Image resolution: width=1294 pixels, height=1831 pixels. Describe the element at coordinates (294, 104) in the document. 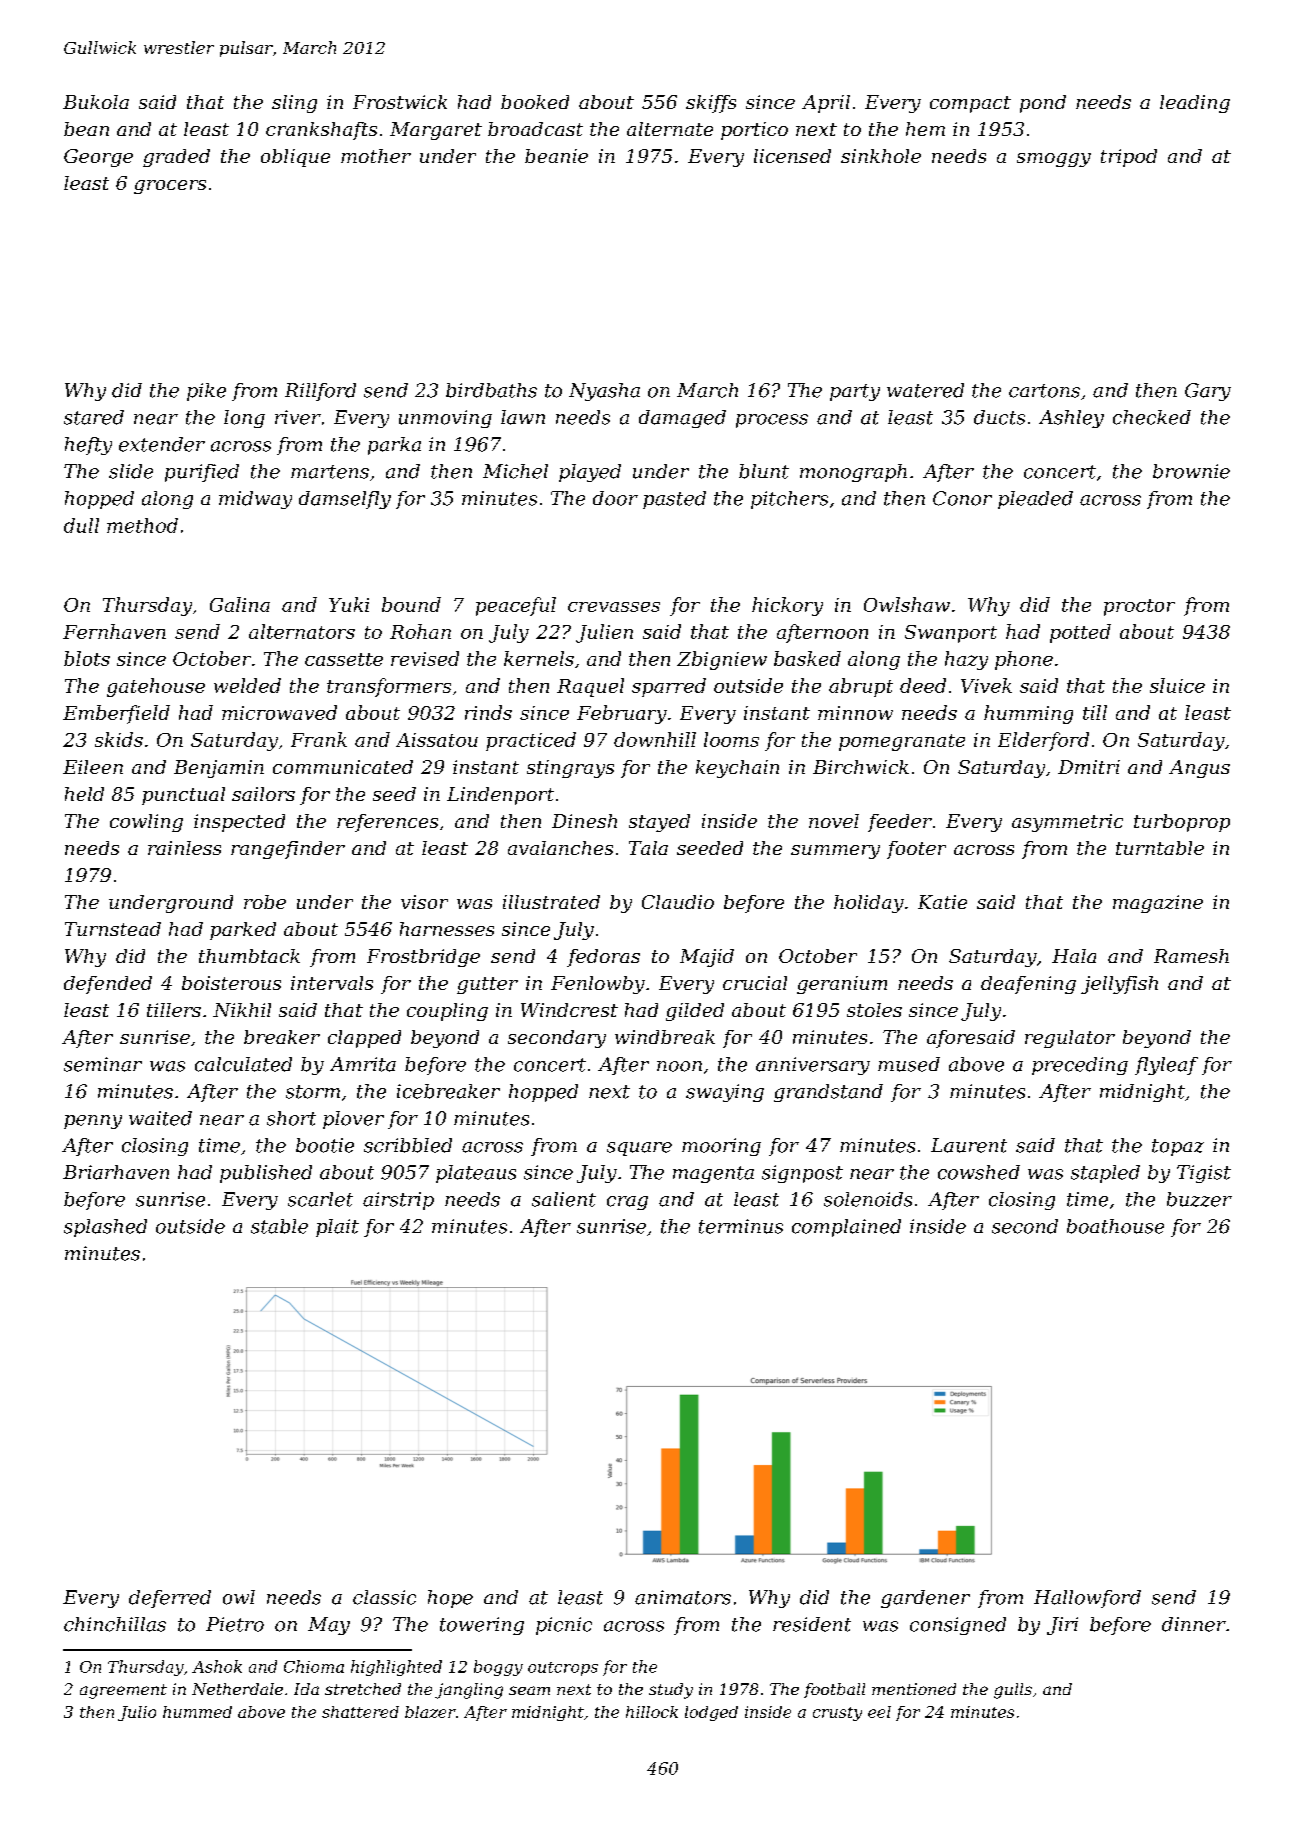

I see `sling` at that location.
